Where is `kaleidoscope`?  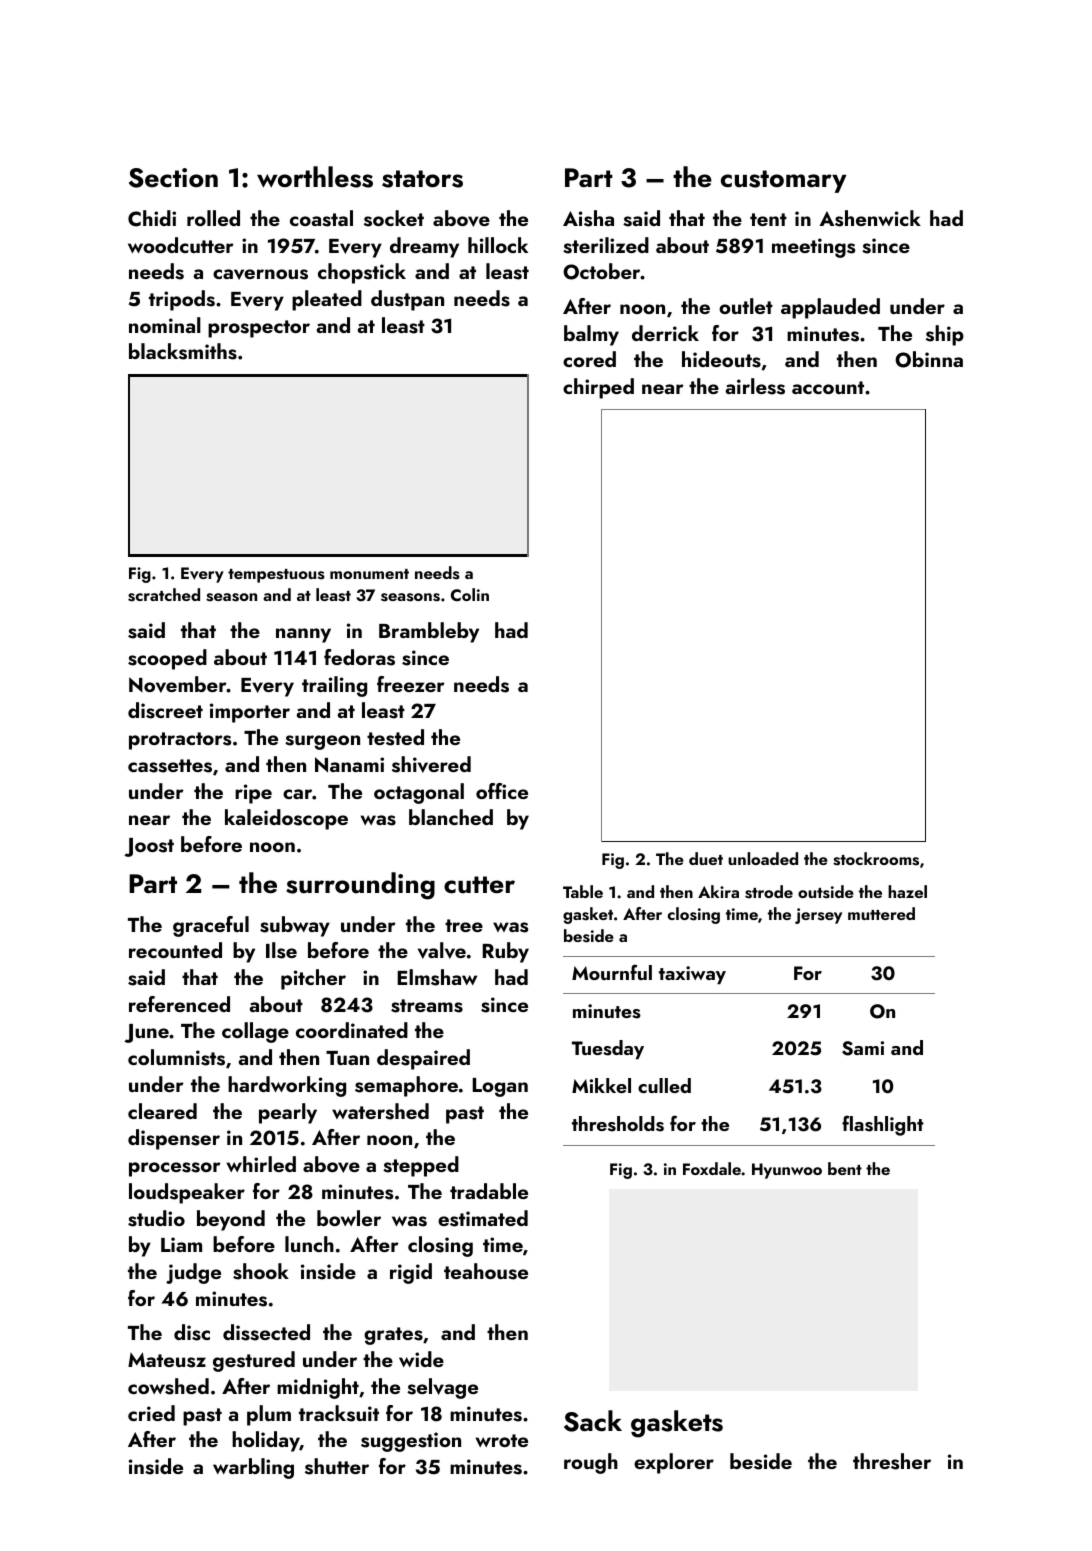
kaleidoscope is located at coordinates (286, 819).
